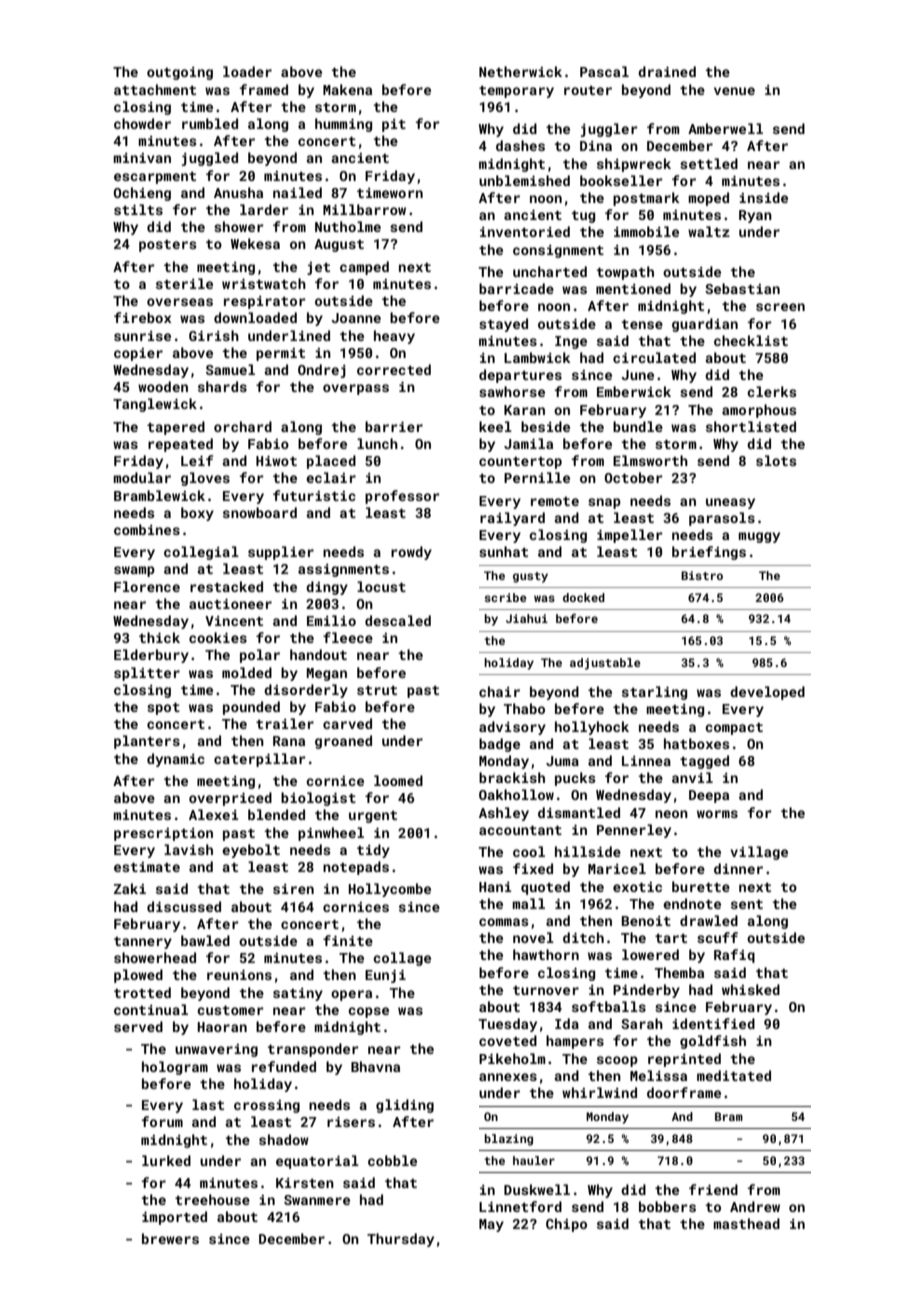 The width and height of the screenshot is (924, 1308). I want to click on supplier, so click(281, 553).
